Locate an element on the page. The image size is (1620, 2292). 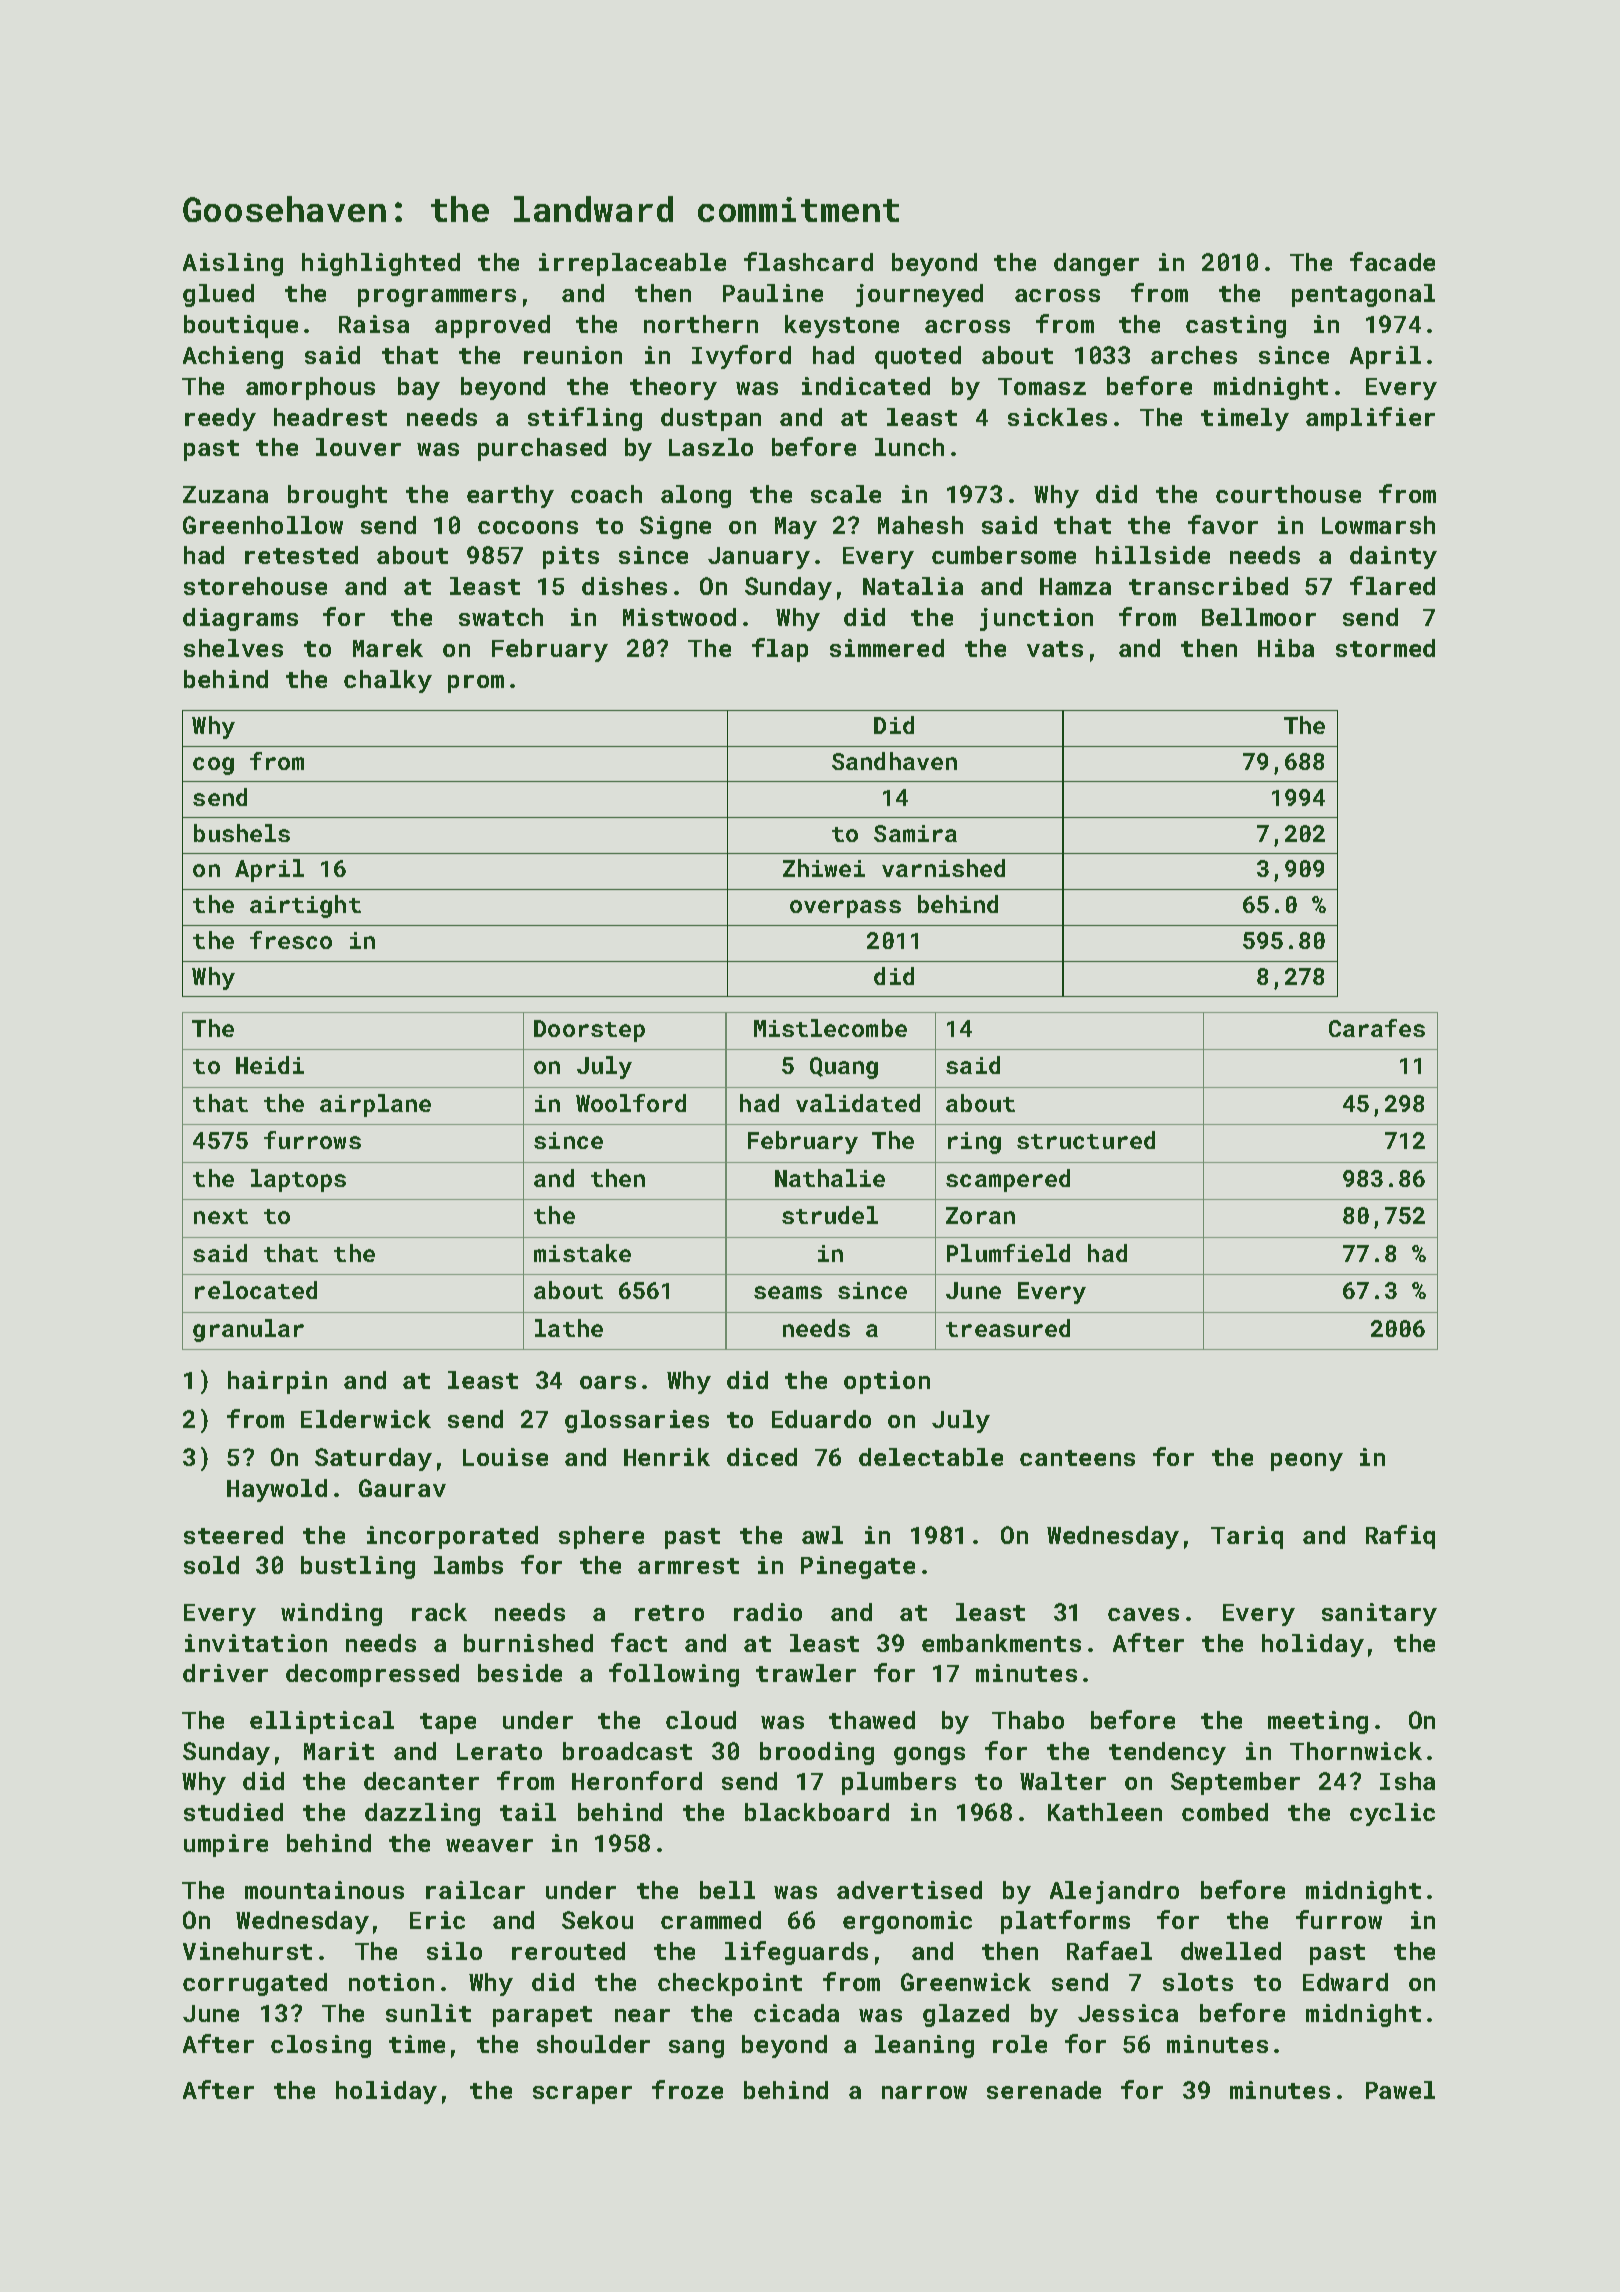
treasured is located at coordinates (1008, 1328).
